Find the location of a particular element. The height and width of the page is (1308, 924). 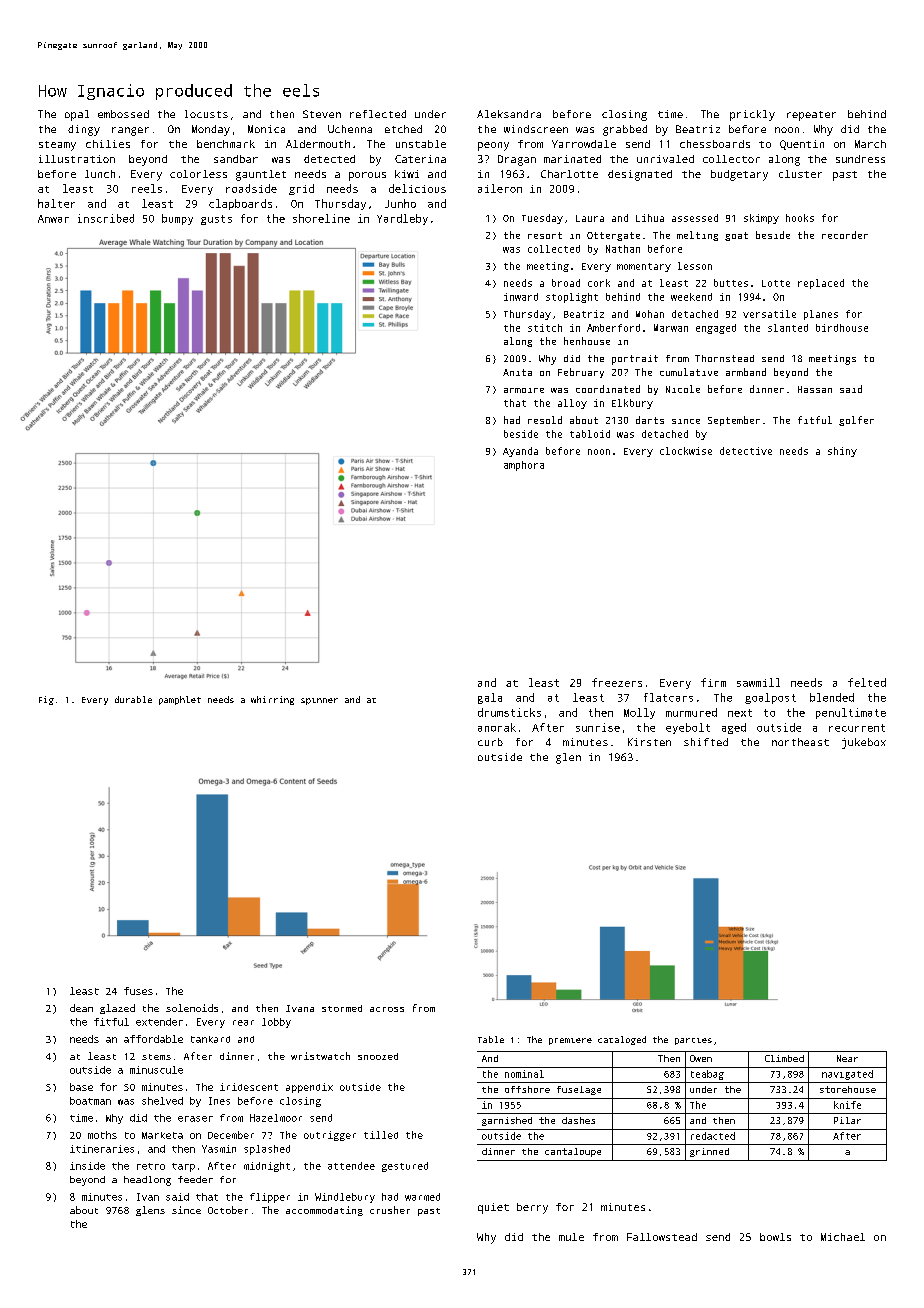

repeater is located at coordinates (811, 116).
